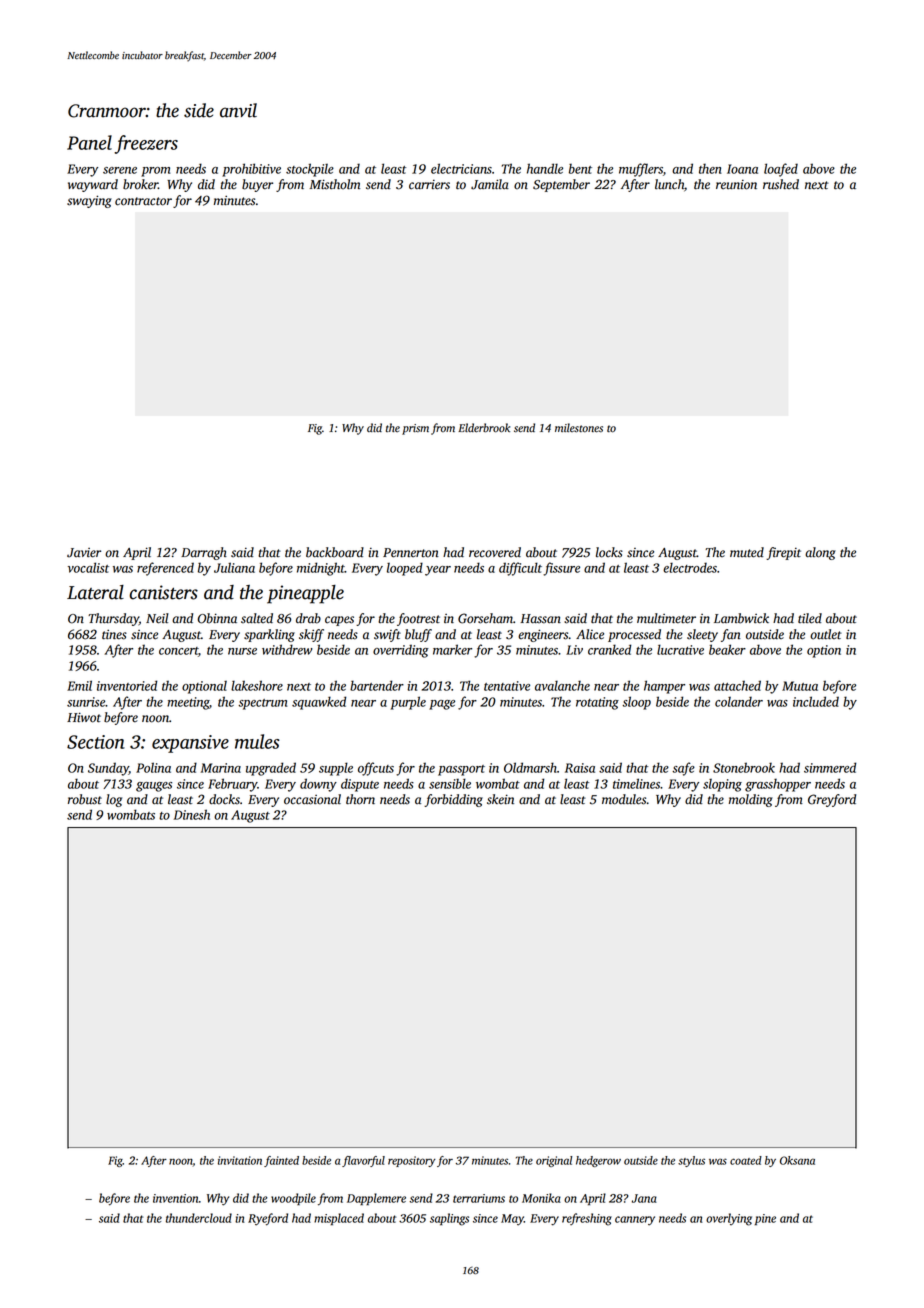  What do you see at coordinates (257, 185) in the screenshot?
I see `buyer` at bounding box center [257, 185].
